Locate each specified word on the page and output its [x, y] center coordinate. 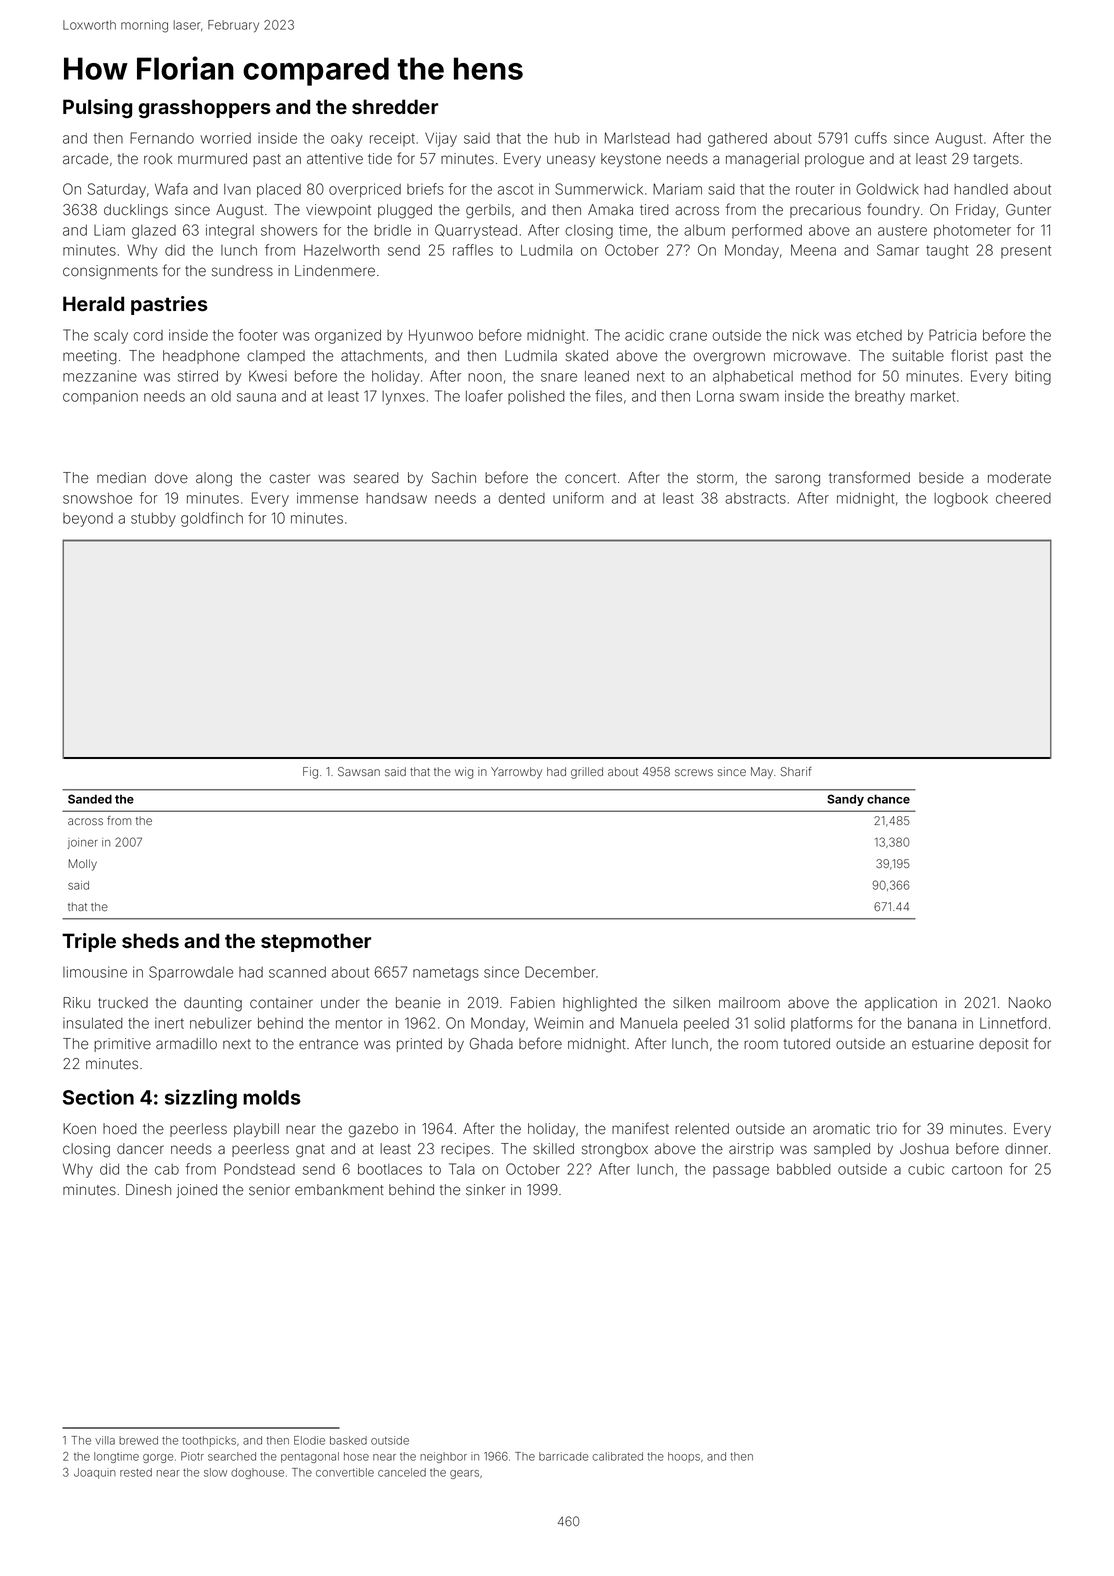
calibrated [617, 1456]
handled [981, 189]
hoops [684, 1457]
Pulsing [97, 108]
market [933, 396]
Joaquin [95, 1473]
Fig [310, 773]
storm [715, 478]
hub [567, 138]
